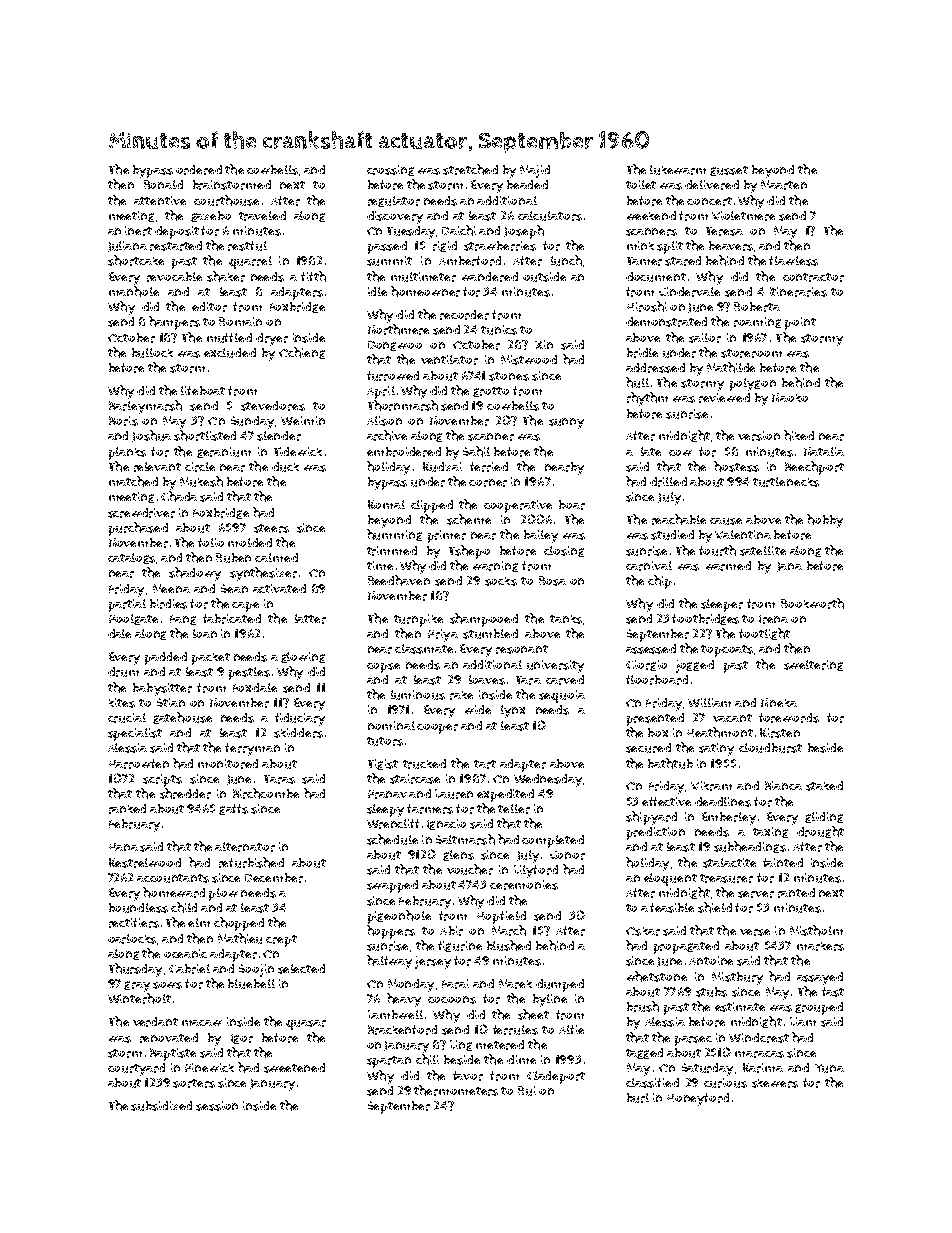 This page has height=1233, width=952. Describe the element at coordinates (816, 930) in the page. I see `Mistholm` at that location.
